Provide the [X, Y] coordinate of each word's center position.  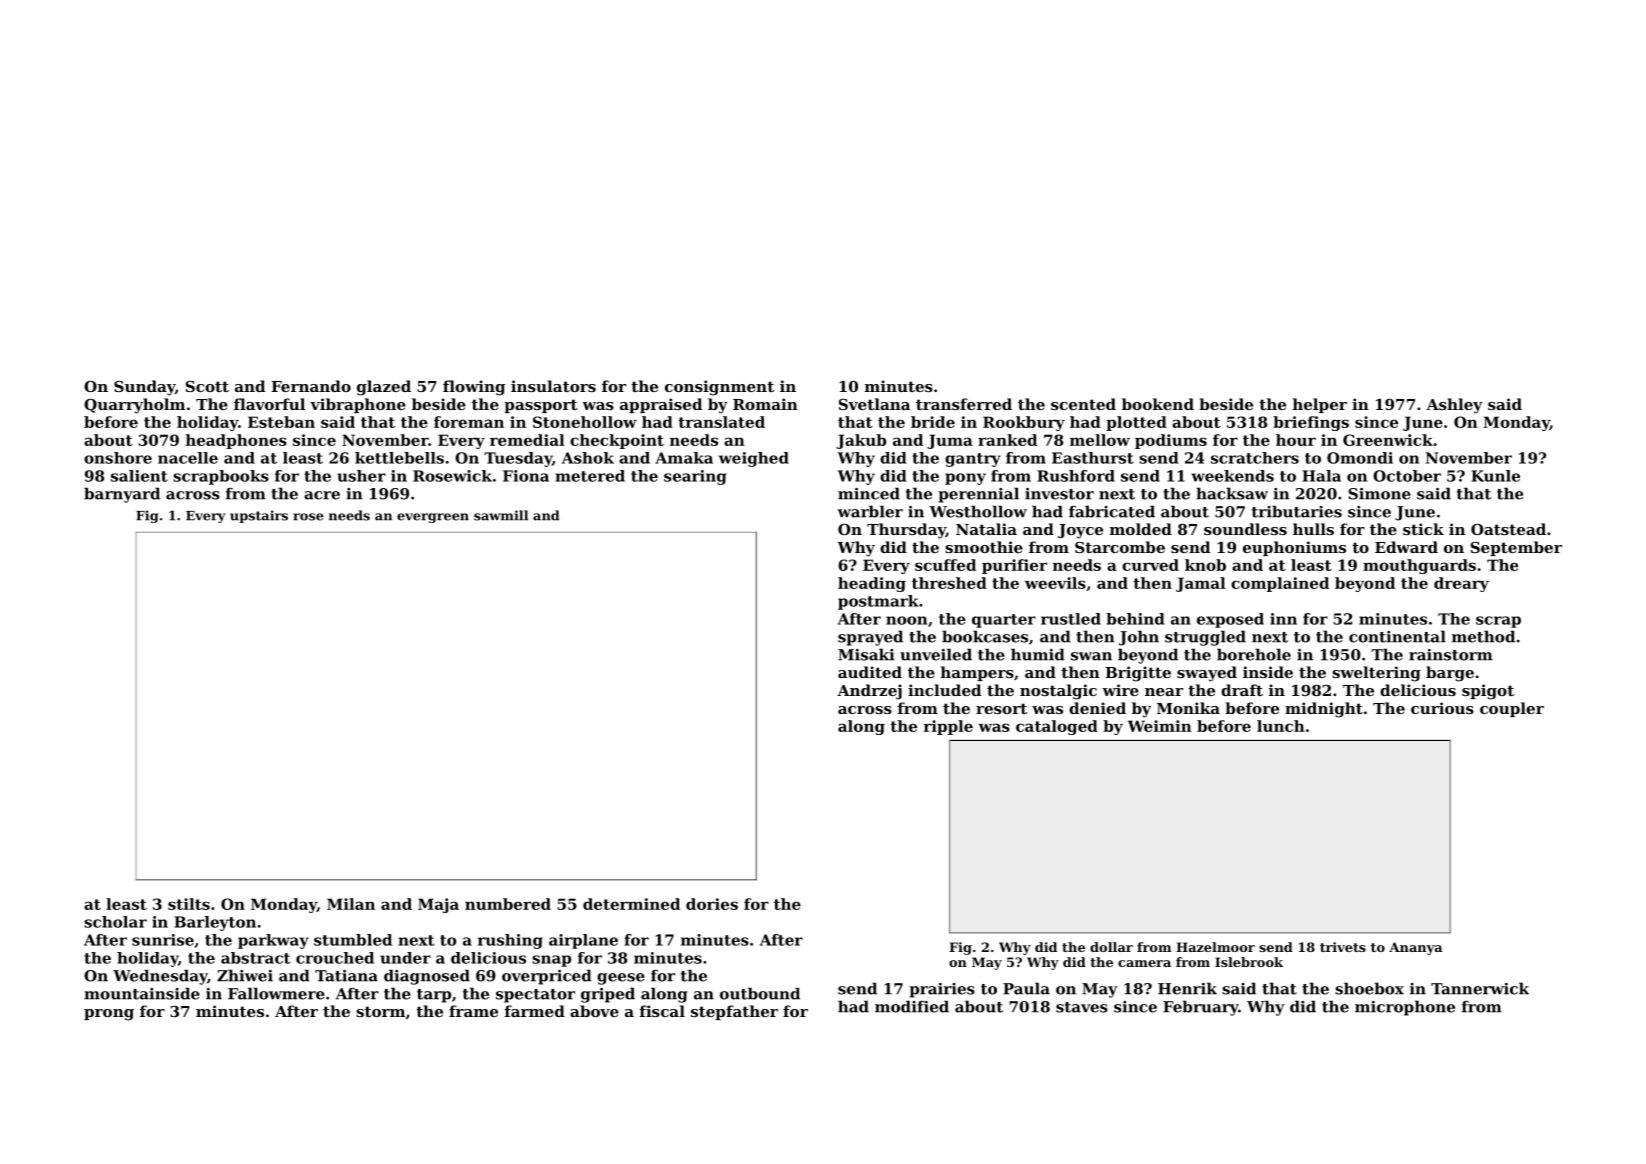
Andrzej [869, 692]
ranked [1007, 440]
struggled [1205, 638]
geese [621, 979]
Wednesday [160, 977]
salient [139, 476]
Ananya [1415, 948]
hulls [1313, 529]
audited [870, 672]
